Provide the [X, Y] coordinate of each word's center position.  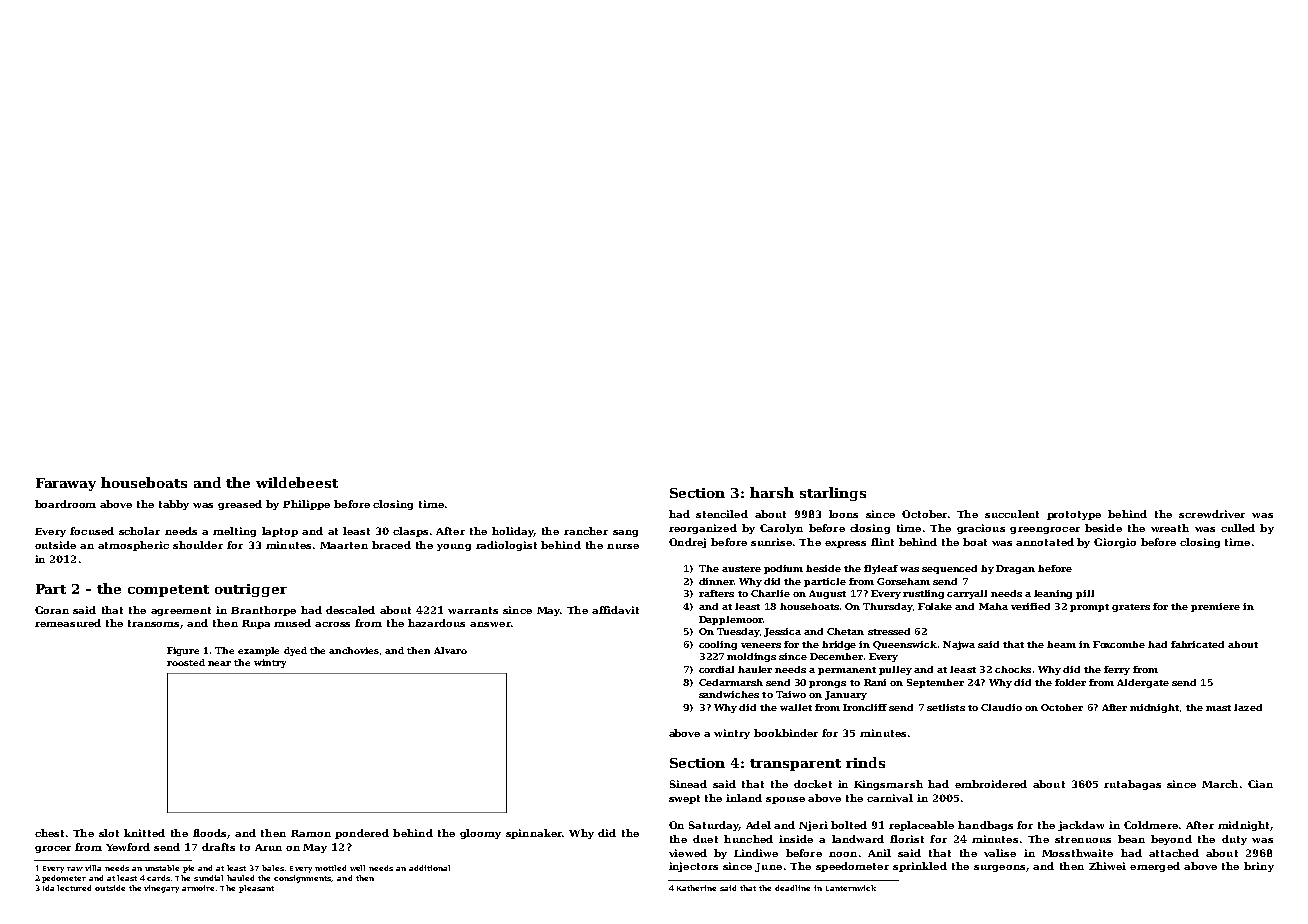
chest [49, 833]
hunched [748, 839]
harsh [772, 492]
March [1220, 784]
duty [1234, 840]
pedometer [64, 879]
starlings [833, 494]
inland [744, 798]
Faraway [66, 484]
